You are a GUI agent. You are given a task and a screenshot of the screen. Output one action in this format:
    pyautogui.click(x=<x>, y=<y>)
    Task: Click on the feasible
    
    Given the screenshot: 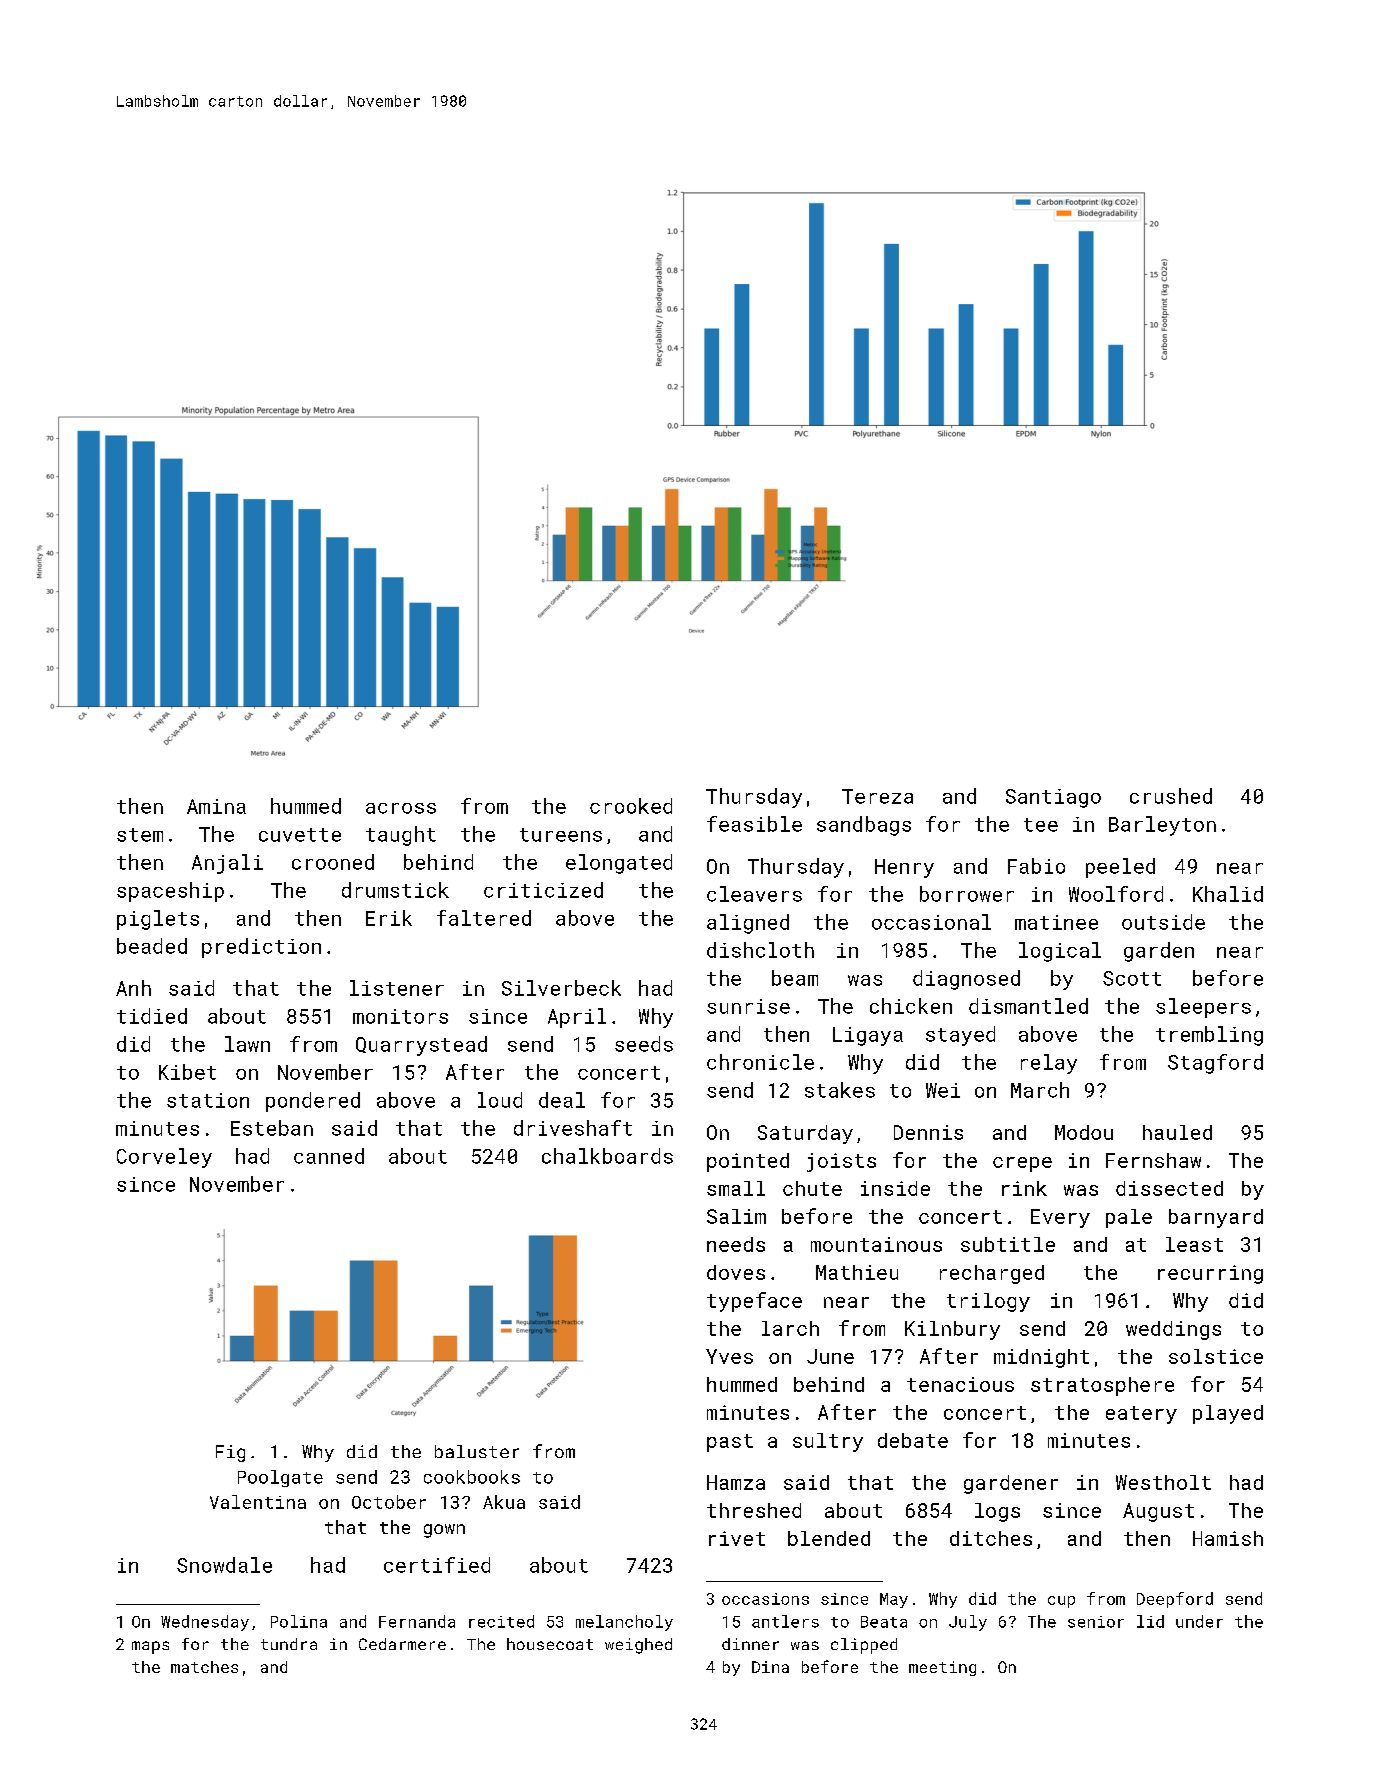 What is the action you would take?
    pyautogui.click(x=754, y=824)
